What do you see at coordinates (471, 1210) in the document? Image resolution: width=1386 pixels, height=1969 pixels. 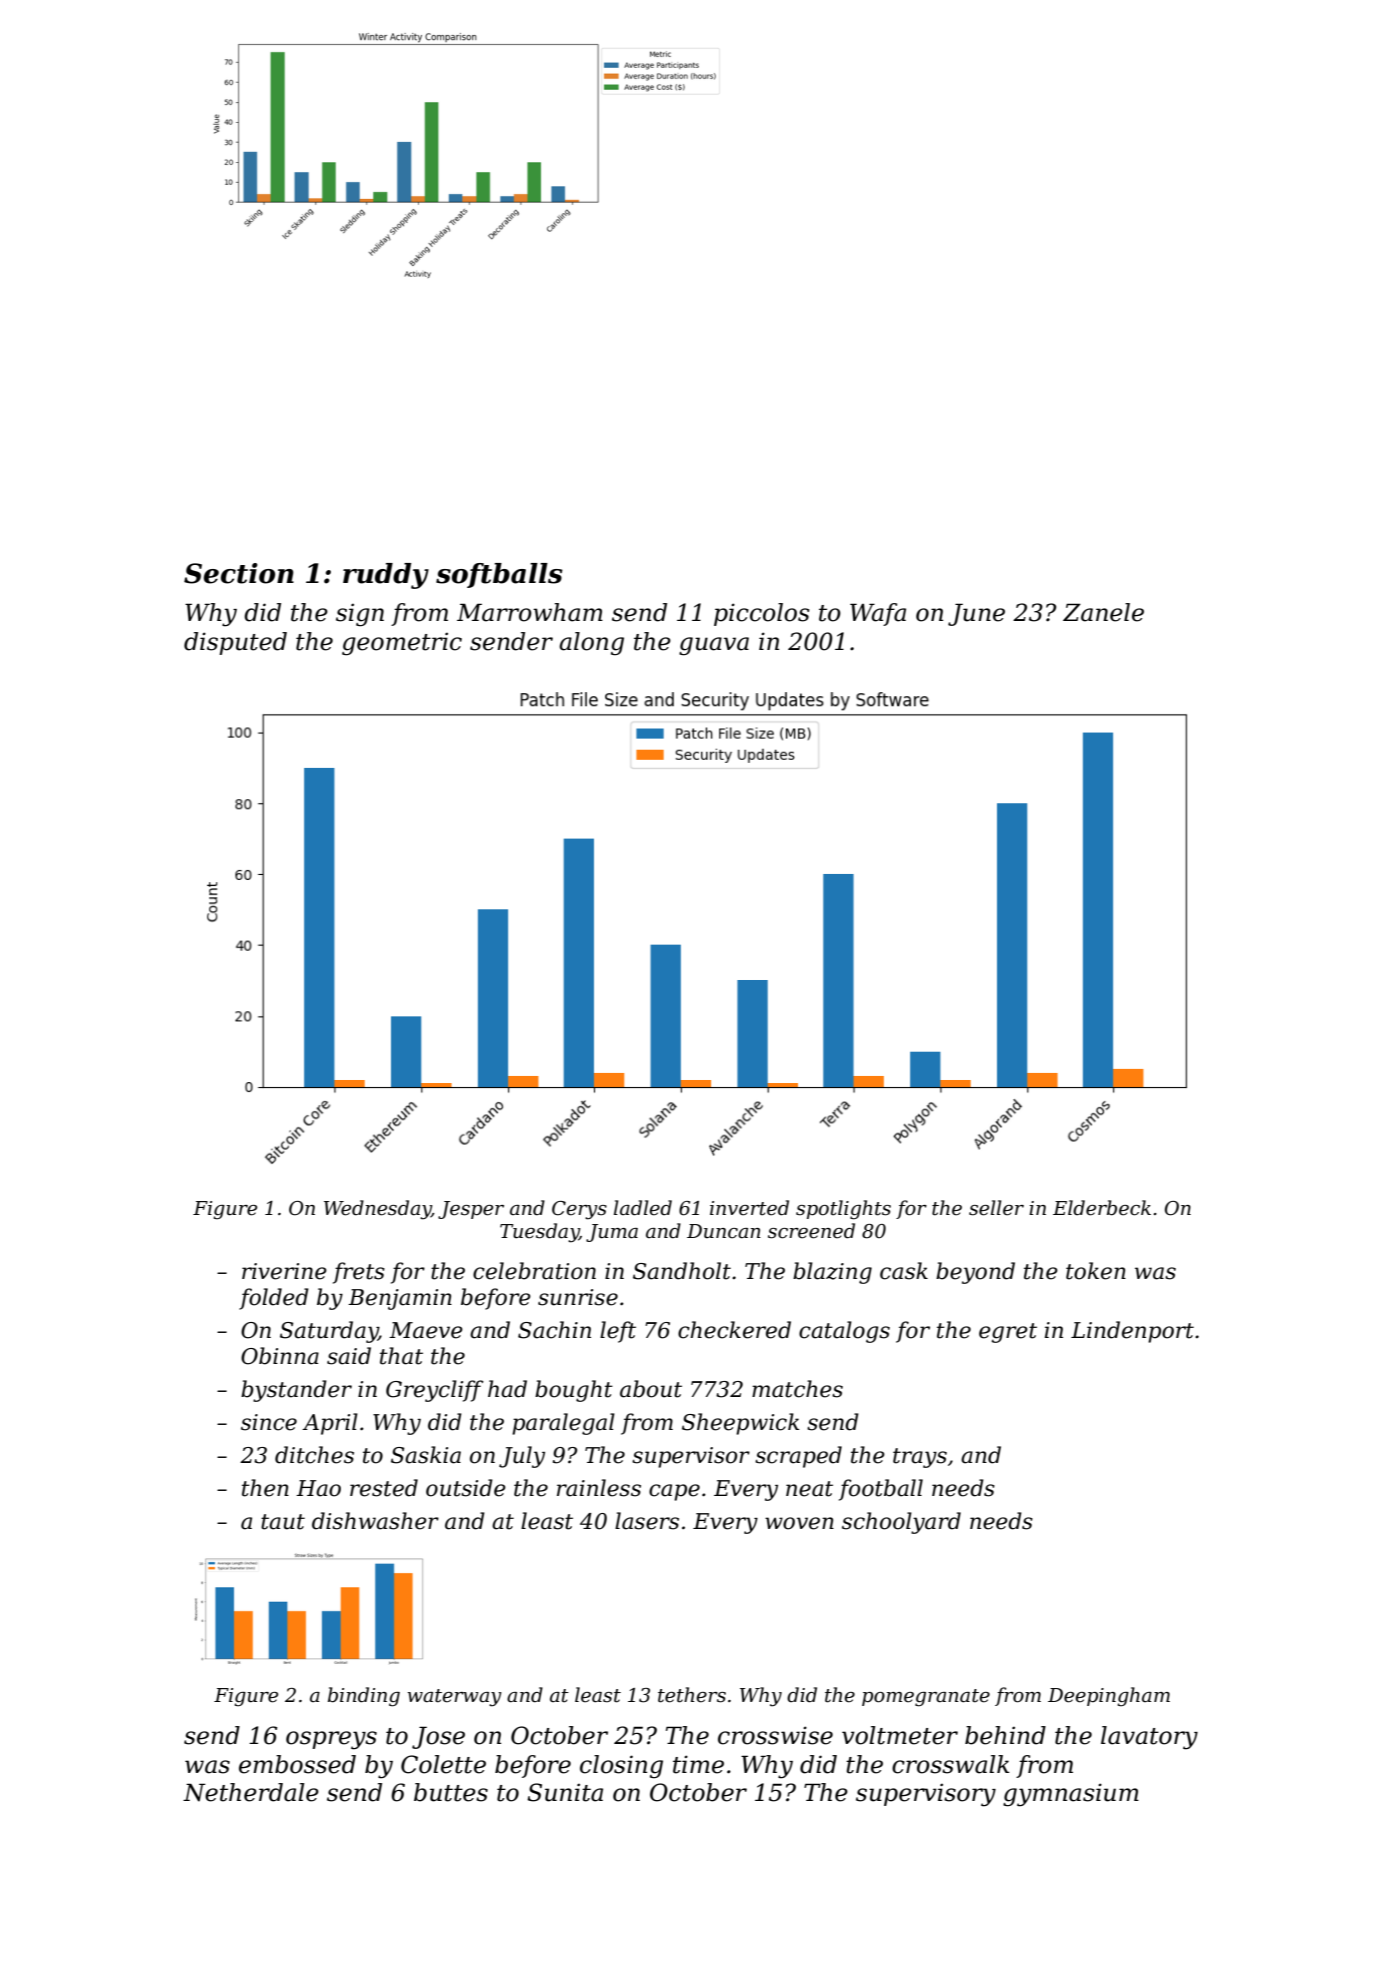 I see `Jesper` at bounding box center [471, 1210].
